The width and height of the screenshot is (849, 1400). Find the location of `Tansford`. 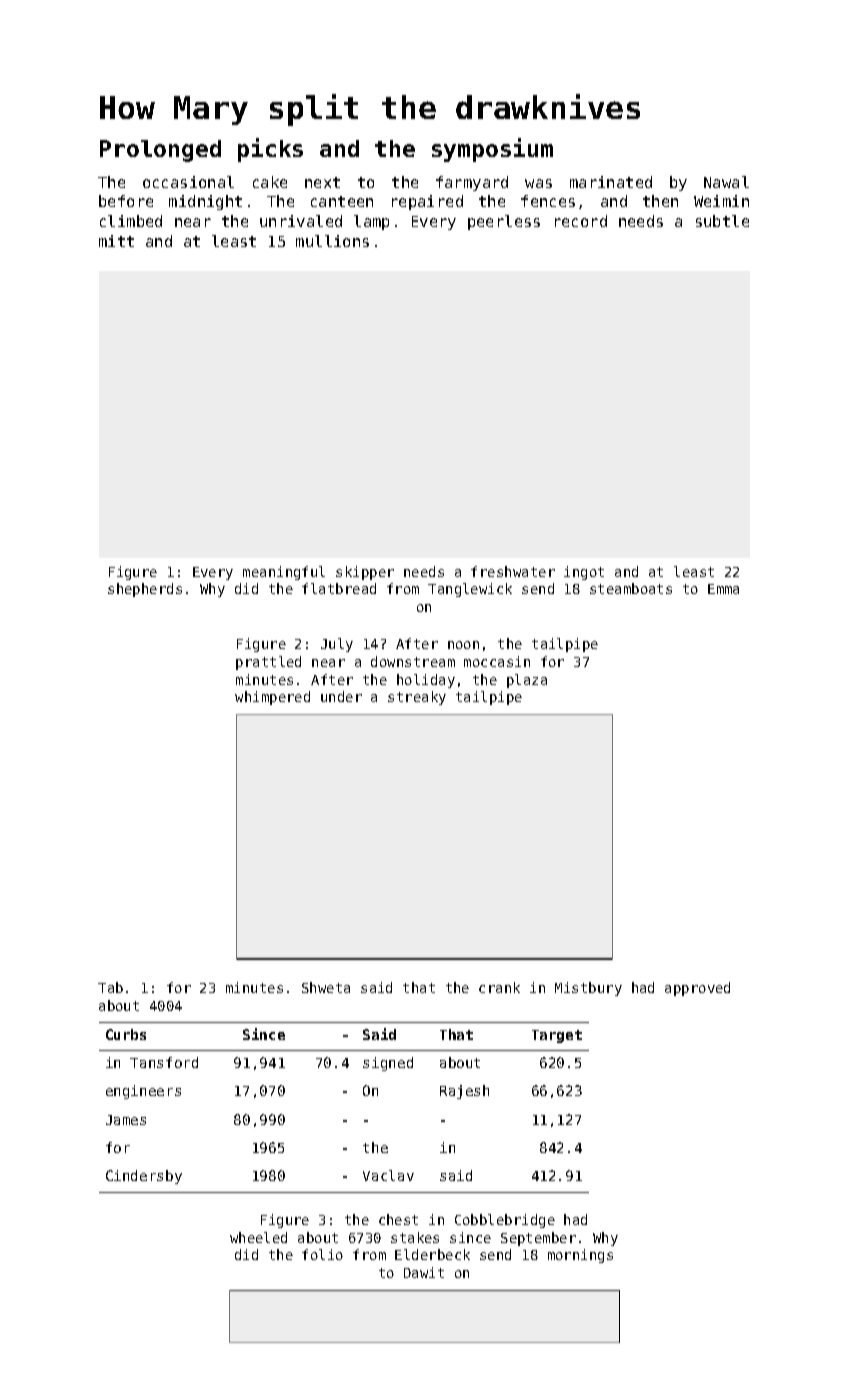

Tansford is located at coordinates (164, 1062).
